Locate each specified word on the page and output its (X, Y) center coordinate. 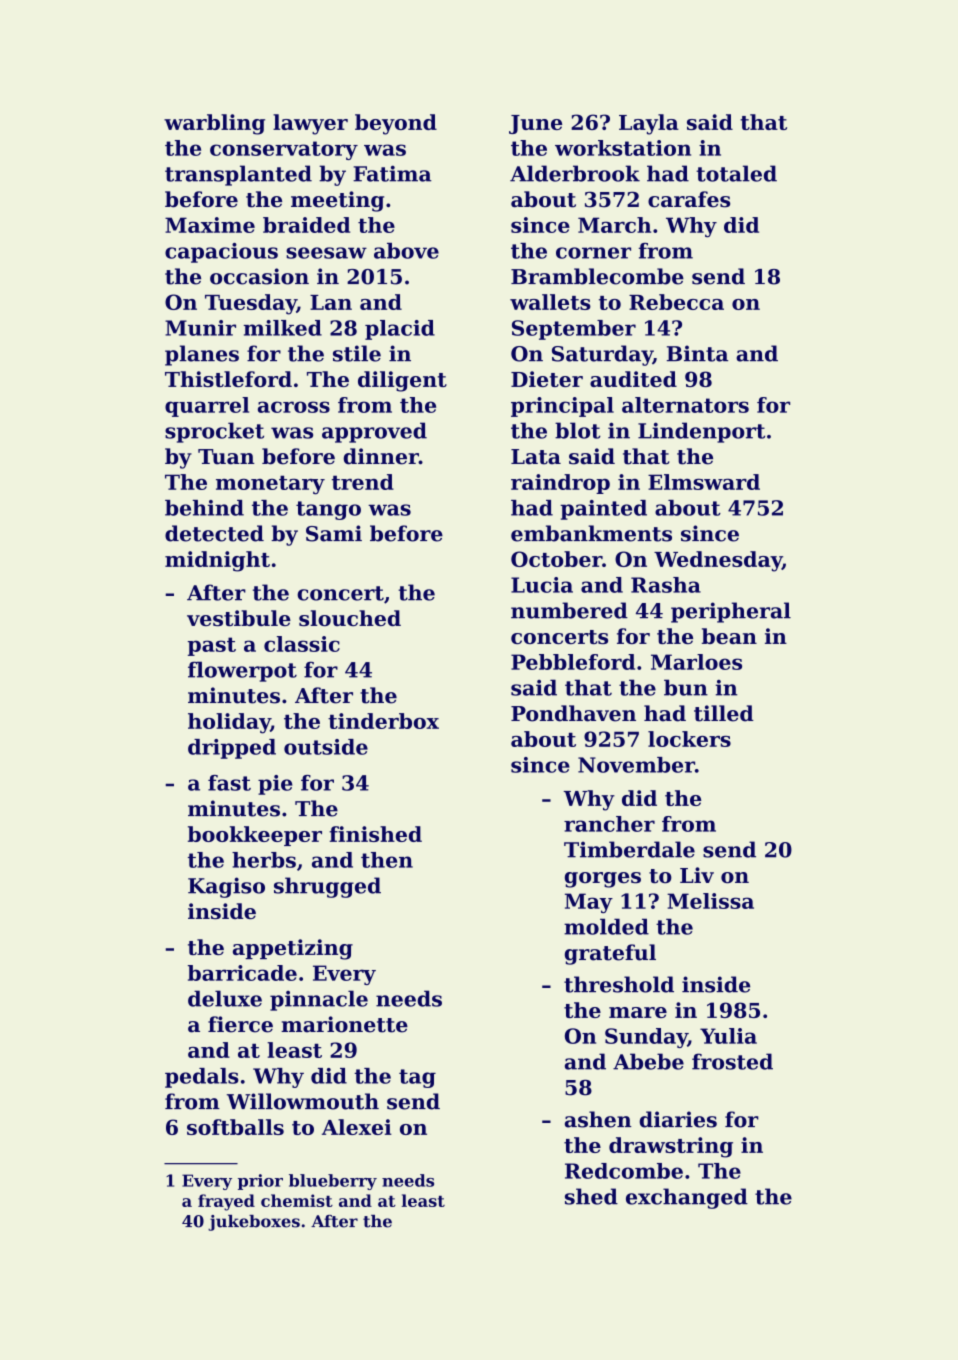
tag (417, 1078)
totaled (736, 173)
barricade (242, 973)
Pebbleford (573, 662)
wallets (550, 302)
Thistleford (228, 379)
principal (562, 407)
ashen (598, 1119)
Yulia (728, 1036)
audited (633, 379)
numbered (569, 610)
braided (306, 225)
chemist (297, 1200)
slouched (350, 618)
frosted (732, 1061)
